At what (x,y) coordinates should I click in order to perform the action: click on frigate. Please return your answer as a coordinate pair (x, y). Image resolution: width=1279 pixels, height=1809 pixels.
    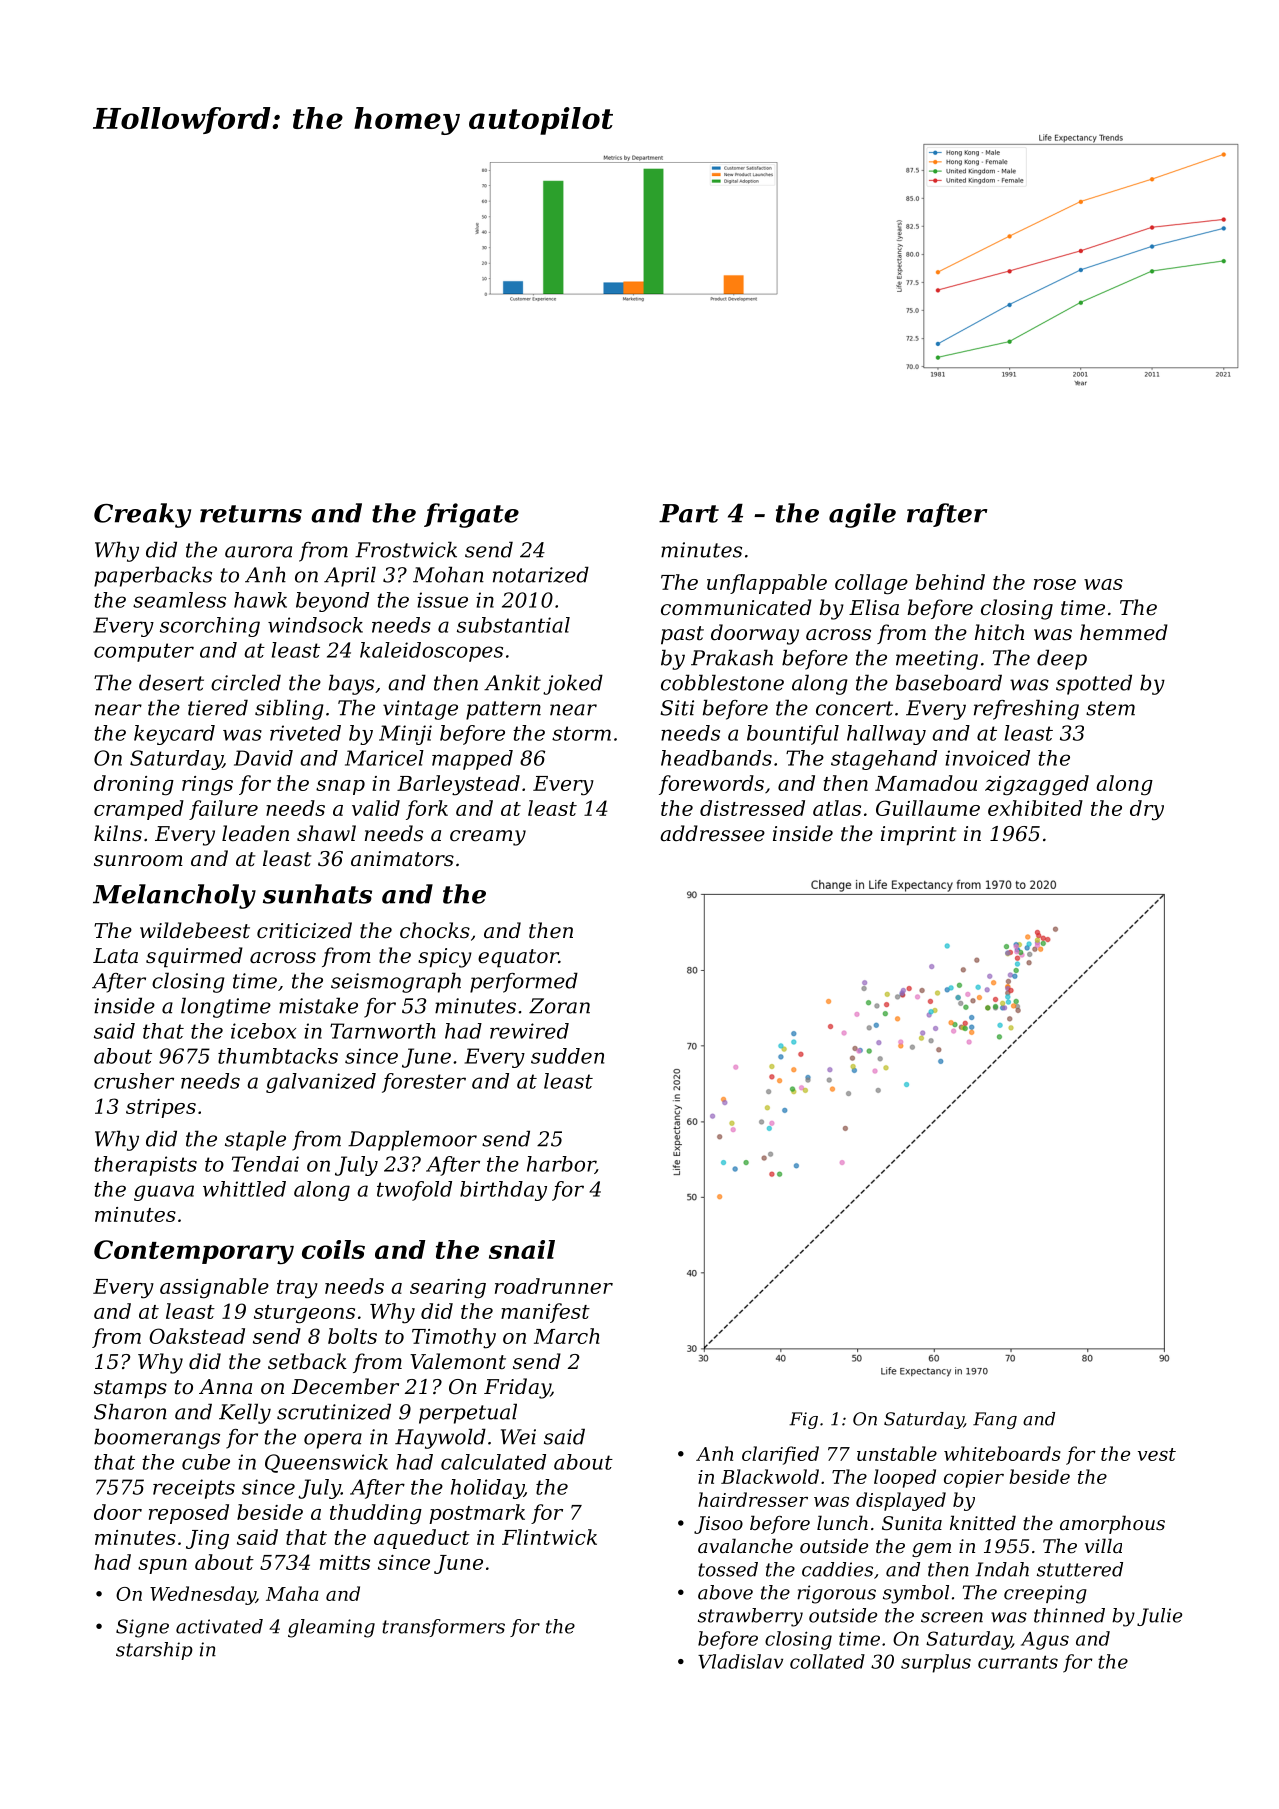
    Looking at the image, I should click on (471, 515).
